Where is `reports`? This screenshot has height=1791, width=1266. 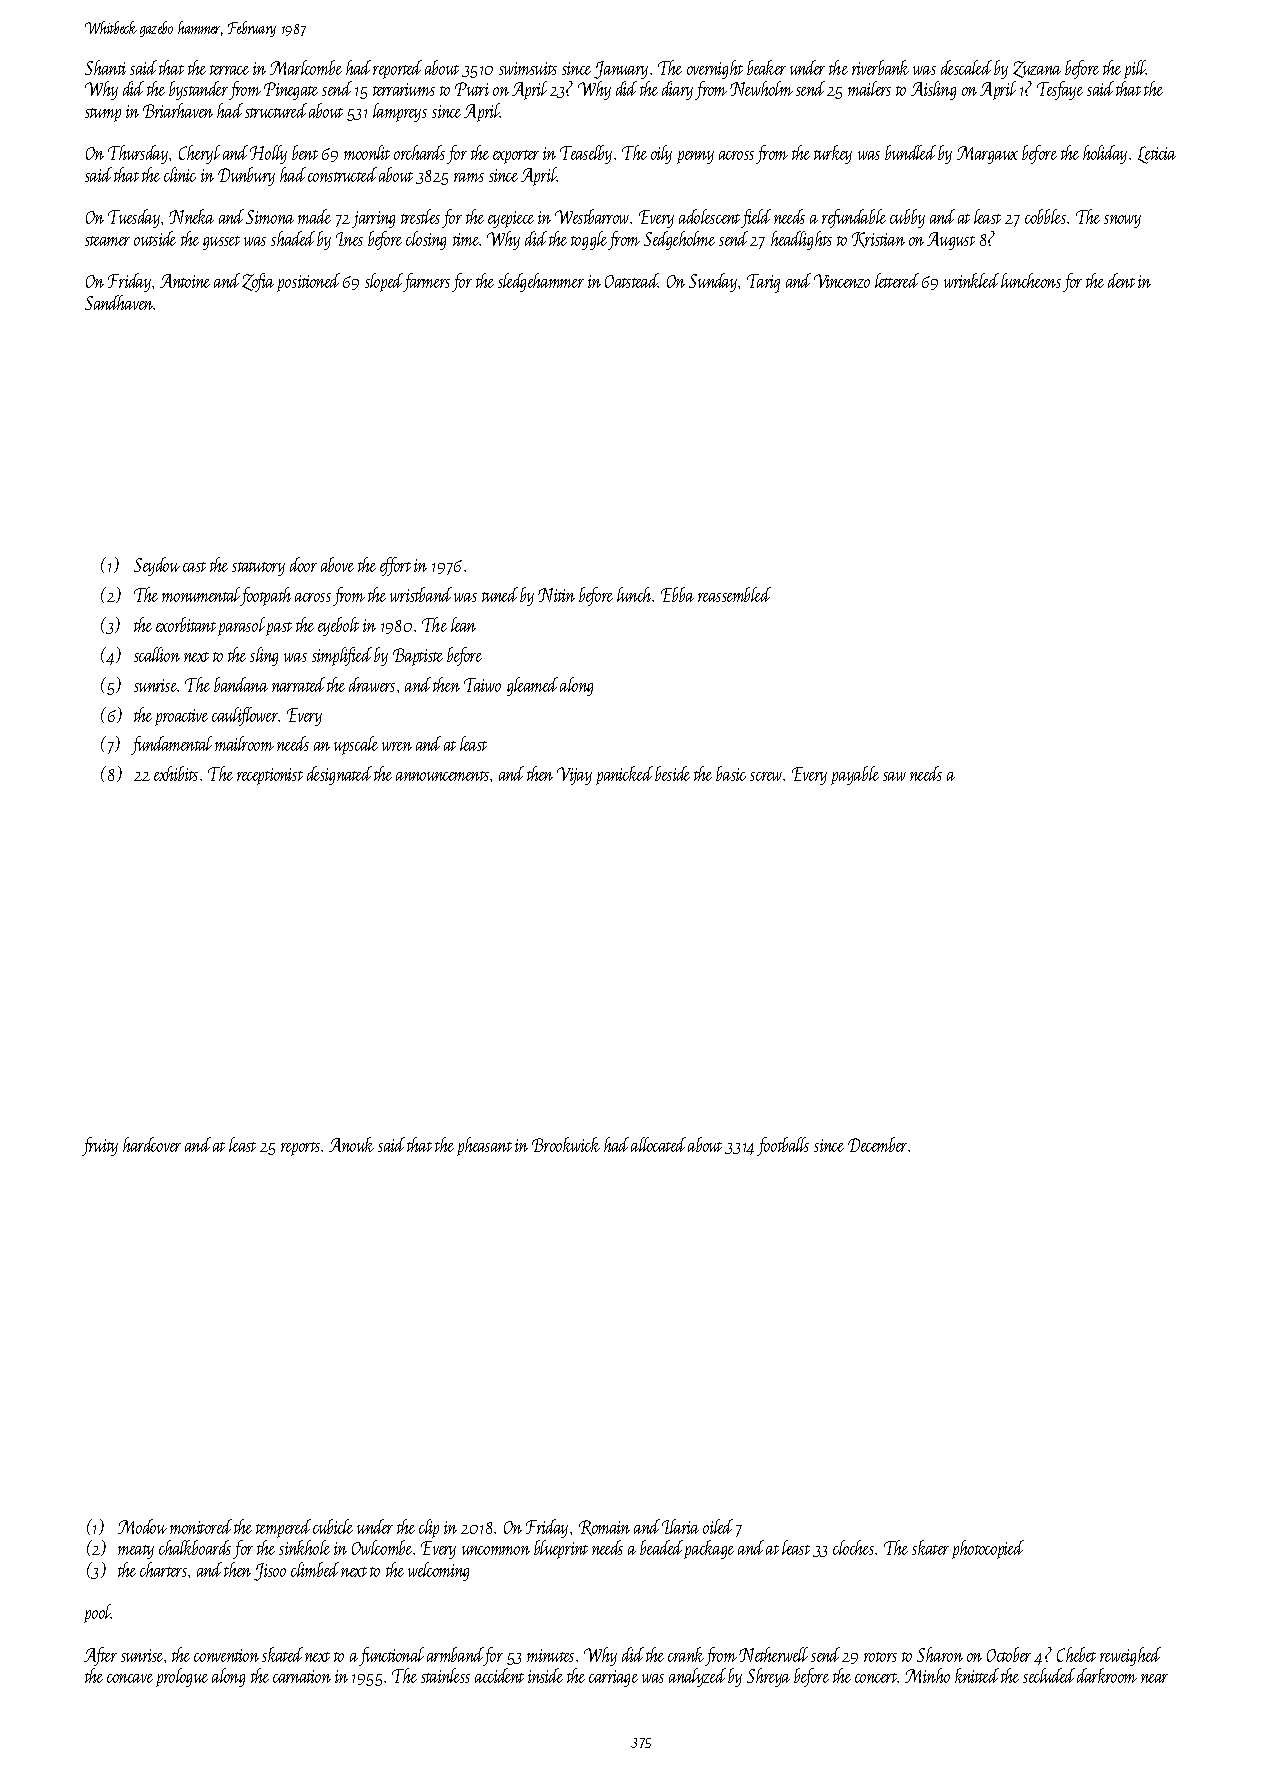
reports is located at coordinates (300, 1149).
